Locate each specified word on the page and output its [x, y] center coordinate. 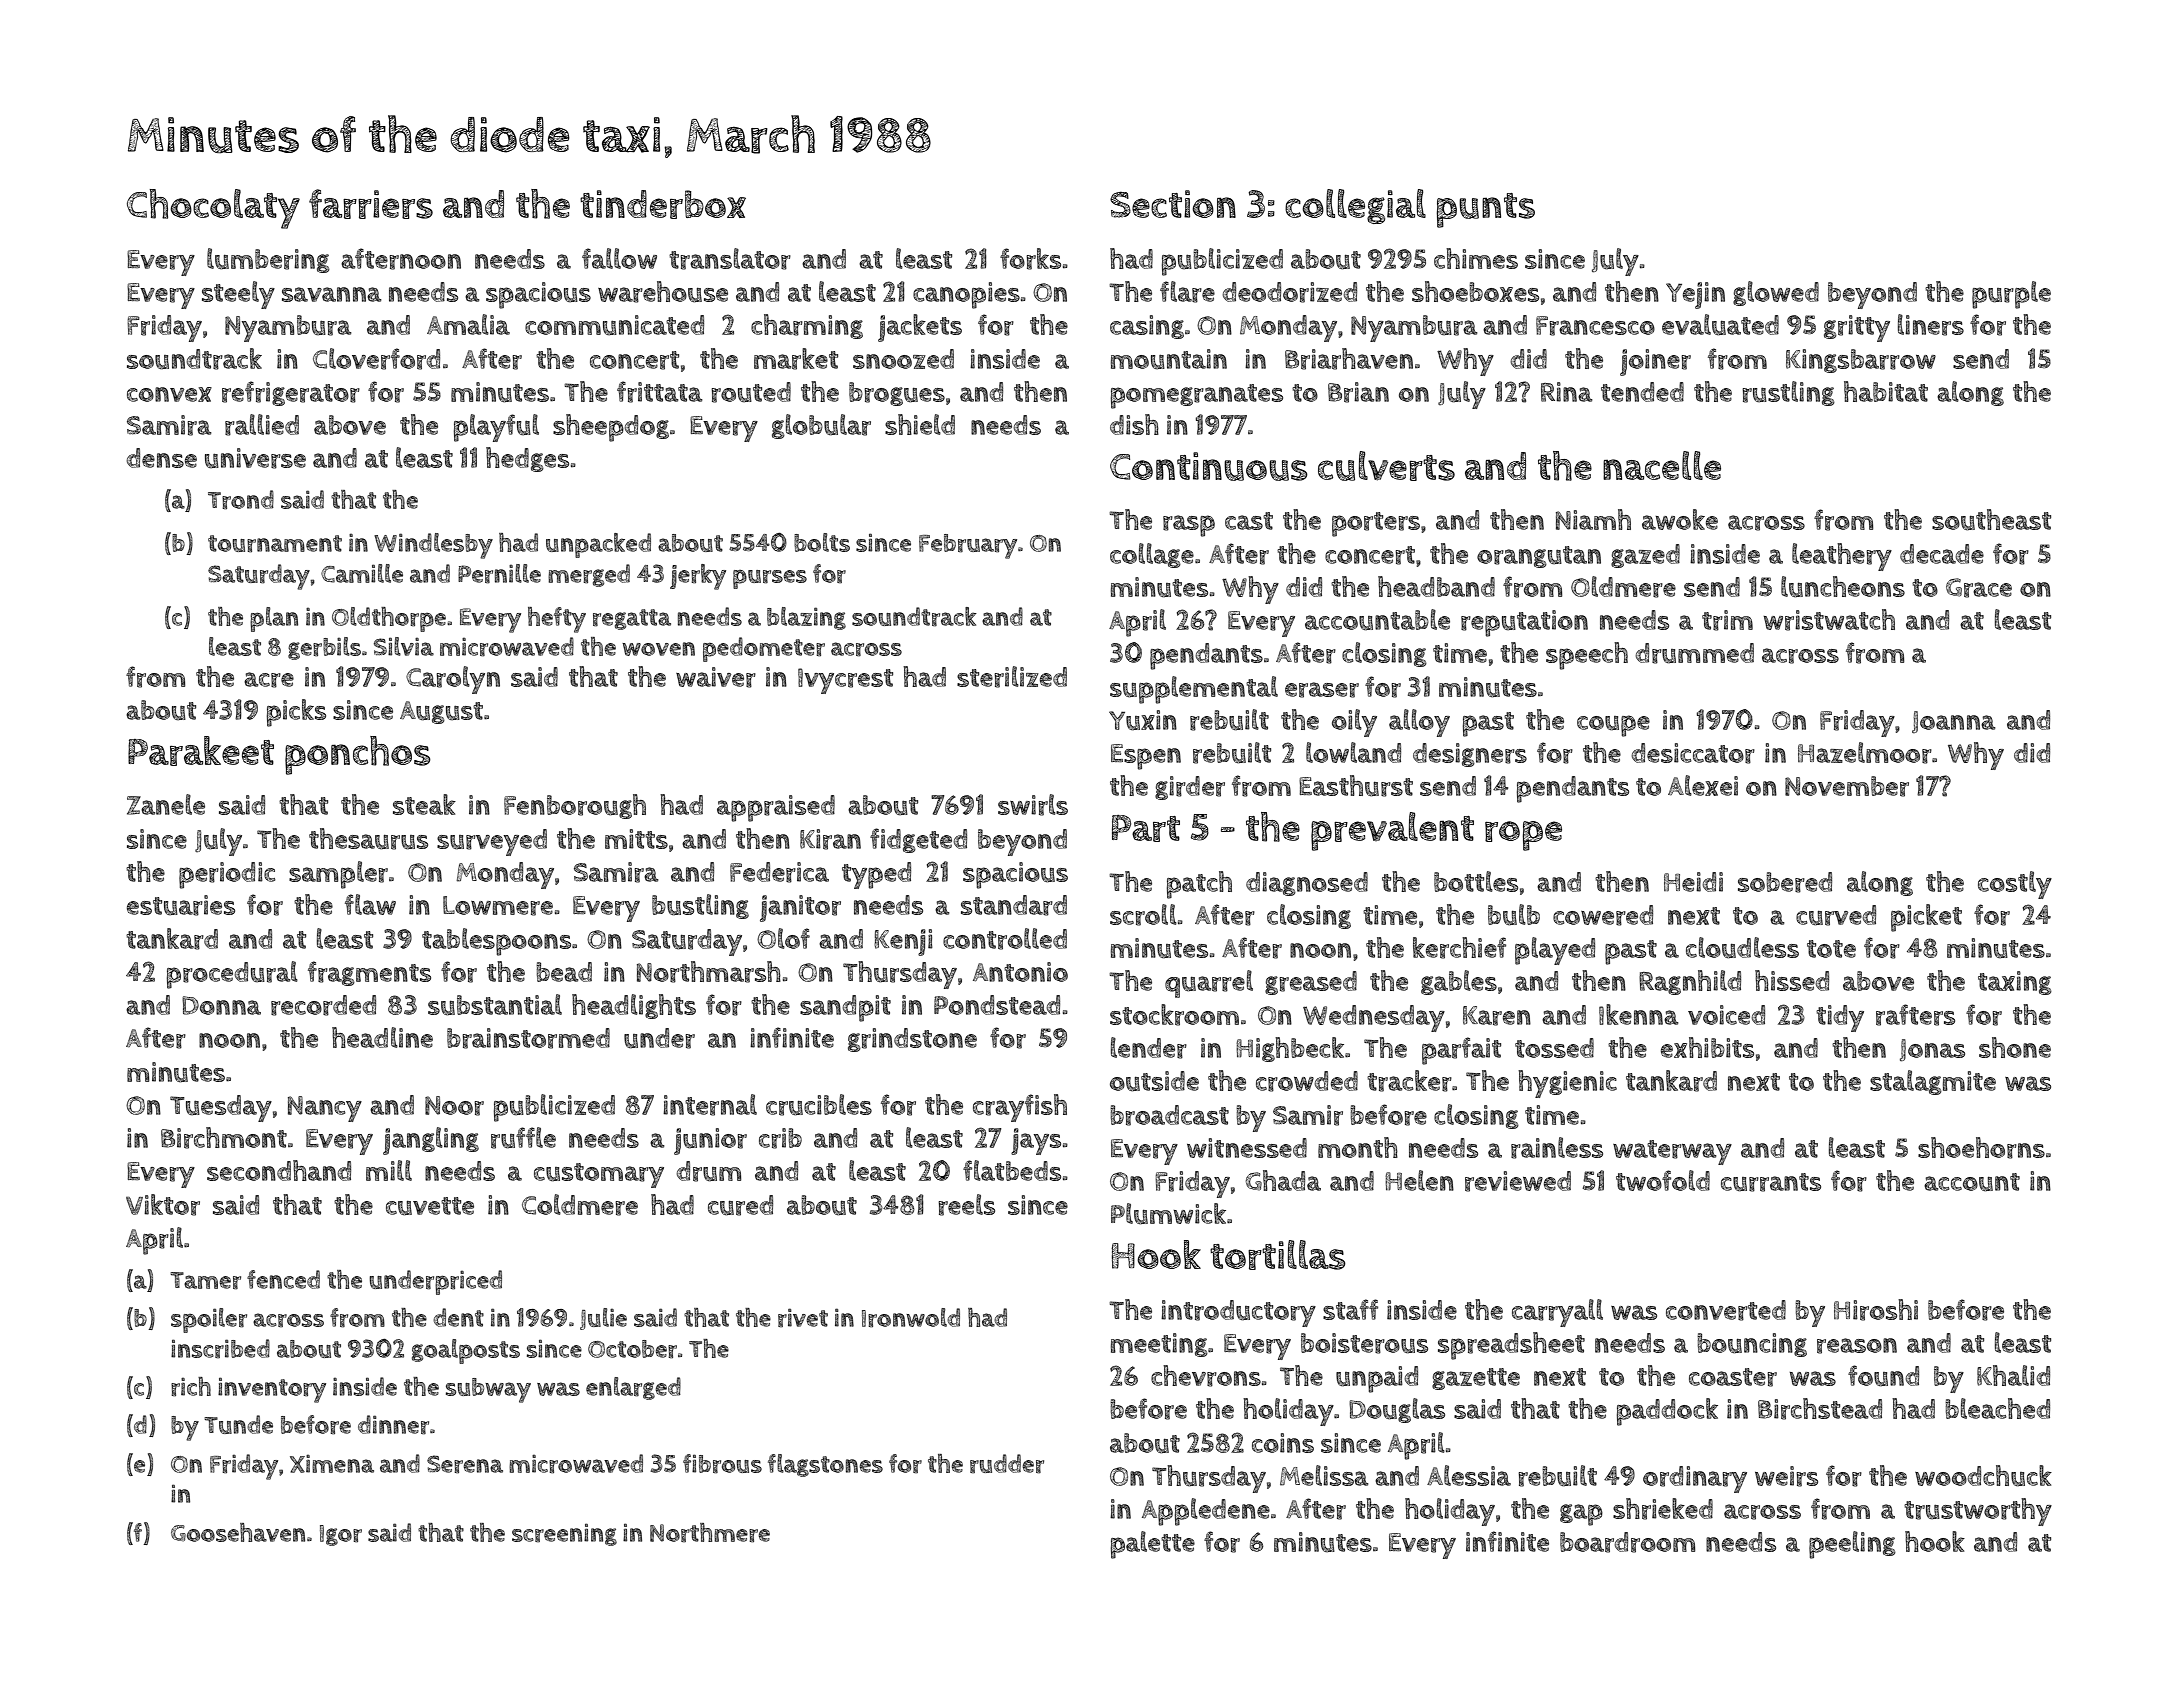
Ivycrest [845, 681]
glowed [1776, 293]
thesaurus [368, 839]
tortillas [1278, 1255]
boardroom [1627, 1542]
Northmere [710, 1533]
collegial [1355, 206]
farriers [371, 204]
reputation [1524, 623]
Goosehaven [238, 1532]
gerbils [324, 648]
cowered [1603, 915]
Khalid [2013, 1375]
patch [1199, 885]
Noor [454, 1106]
